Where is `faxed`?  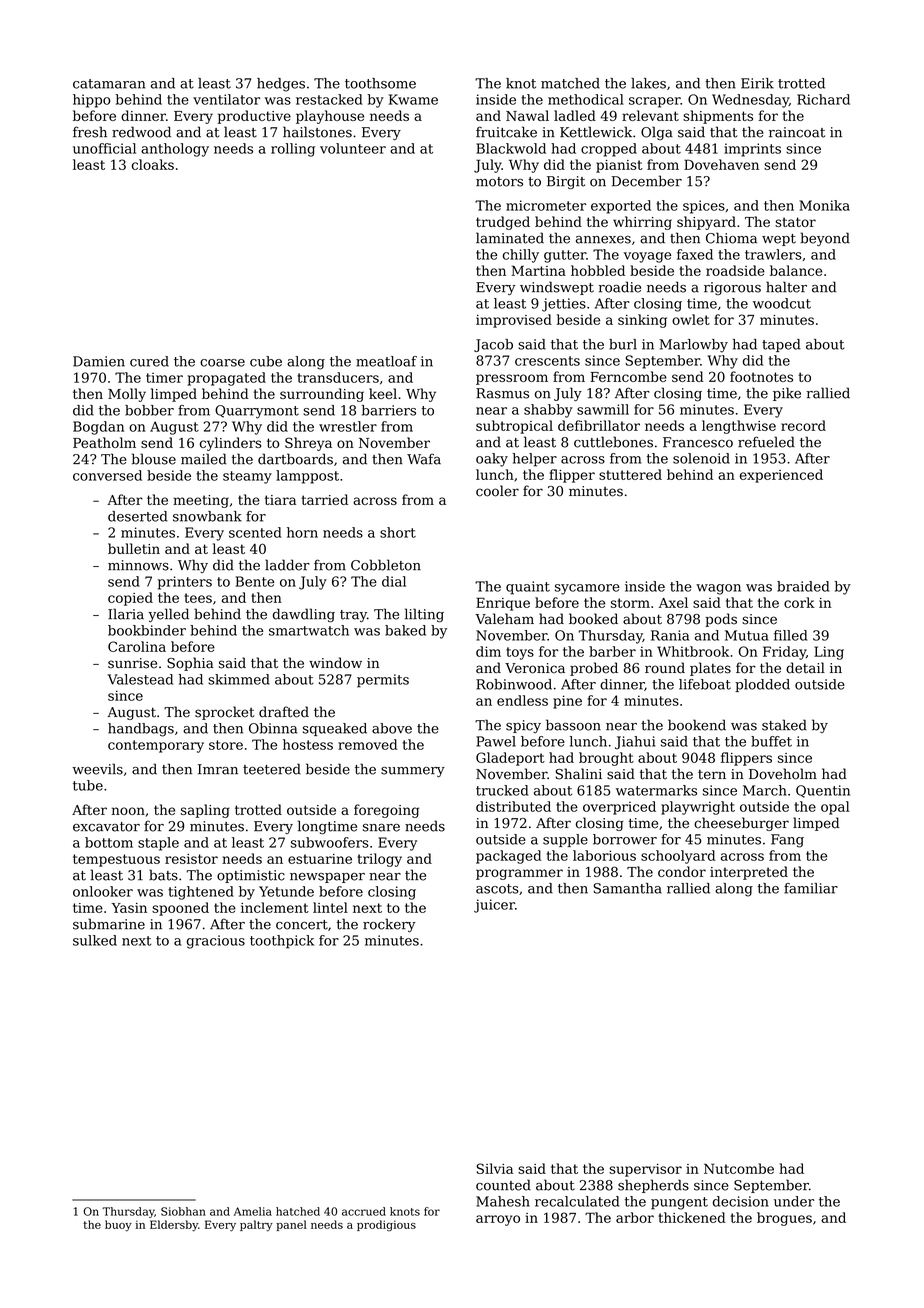 faxed is located at coordinates (695, 254).
